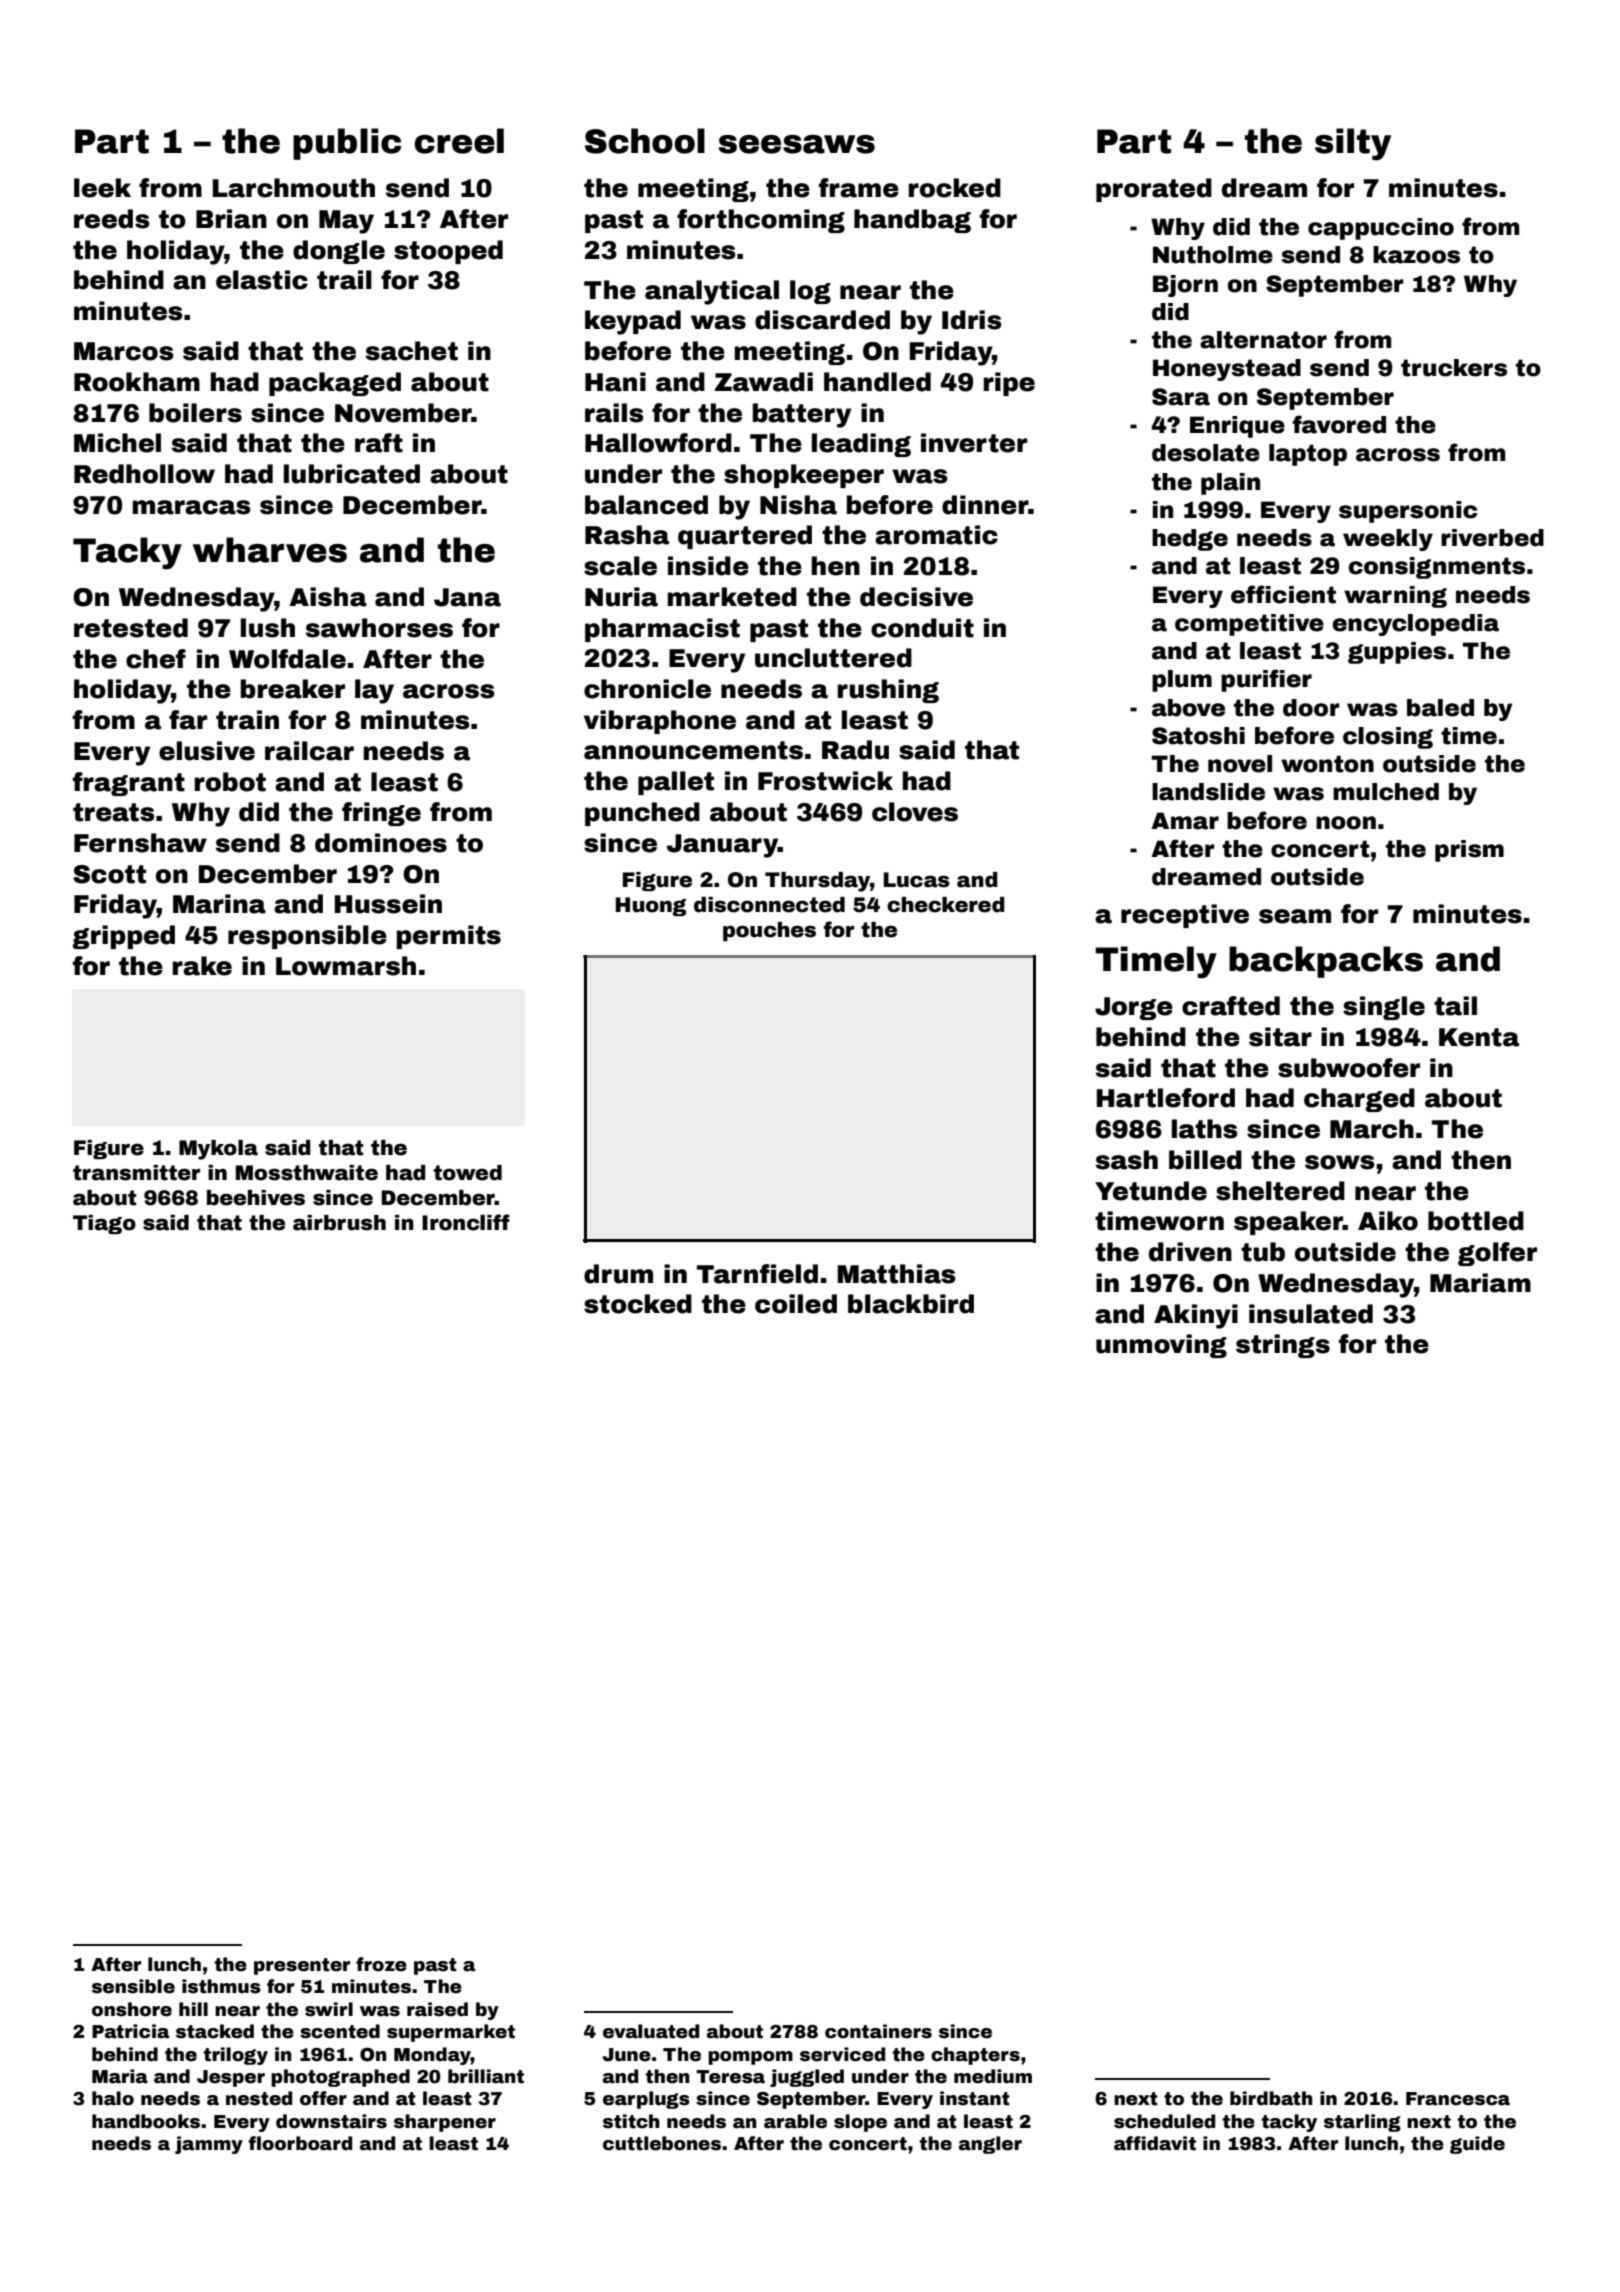 The width and height of the screenshot is (1620, 2292). I want to click on floorboard, so click(300, 2143).
